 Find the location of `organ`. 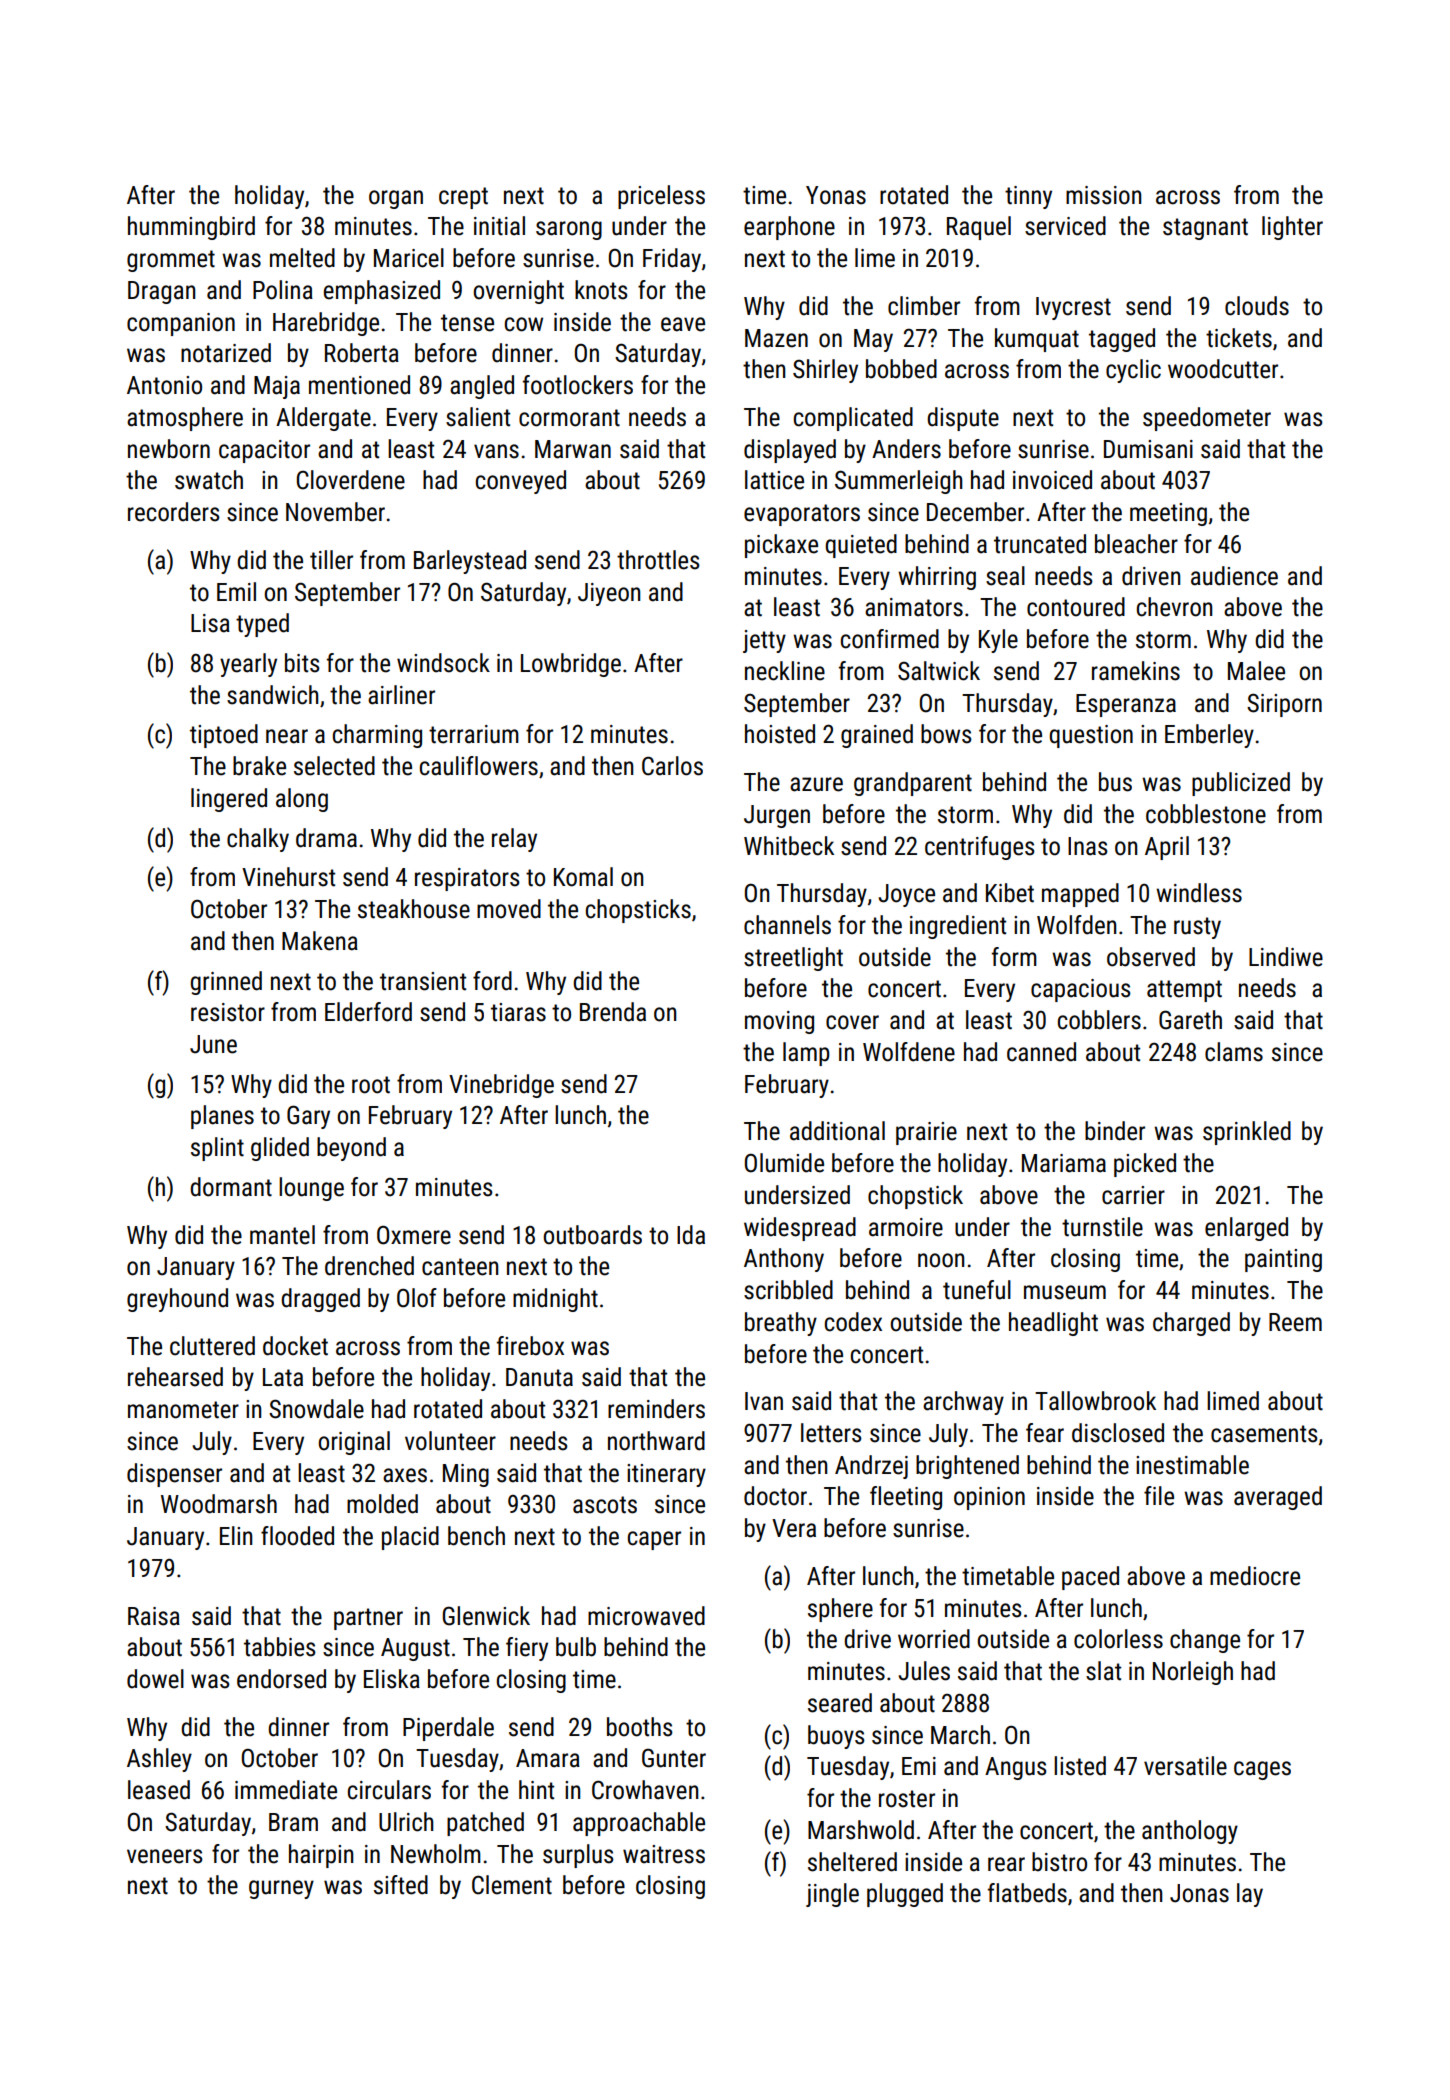

organ is located at coordinates (396, 199).
